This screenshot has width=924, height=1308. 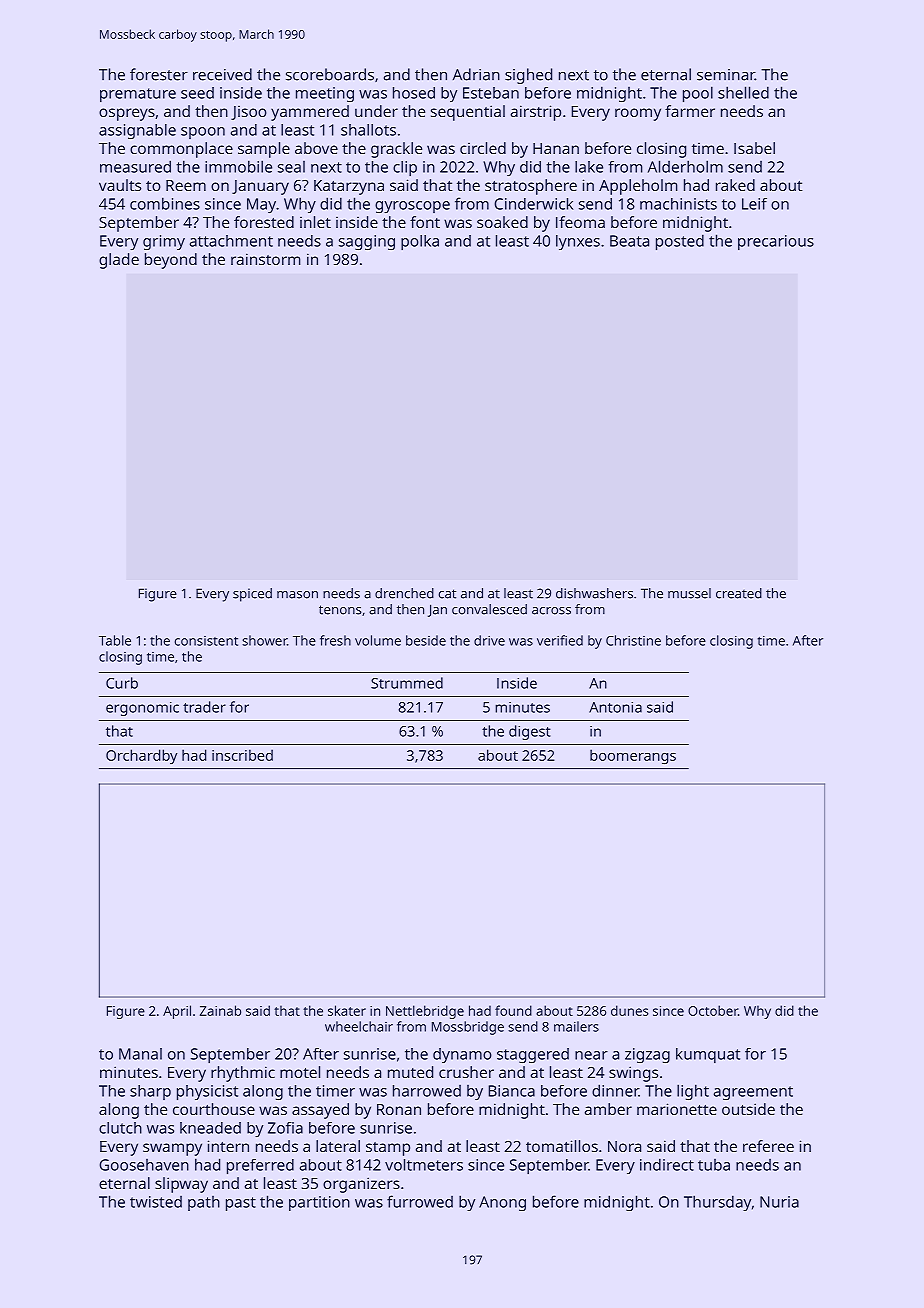 What do you see at coordinates (726, 75) in the screenshot?
I see `seminar` at bounding box center [726, 75].
